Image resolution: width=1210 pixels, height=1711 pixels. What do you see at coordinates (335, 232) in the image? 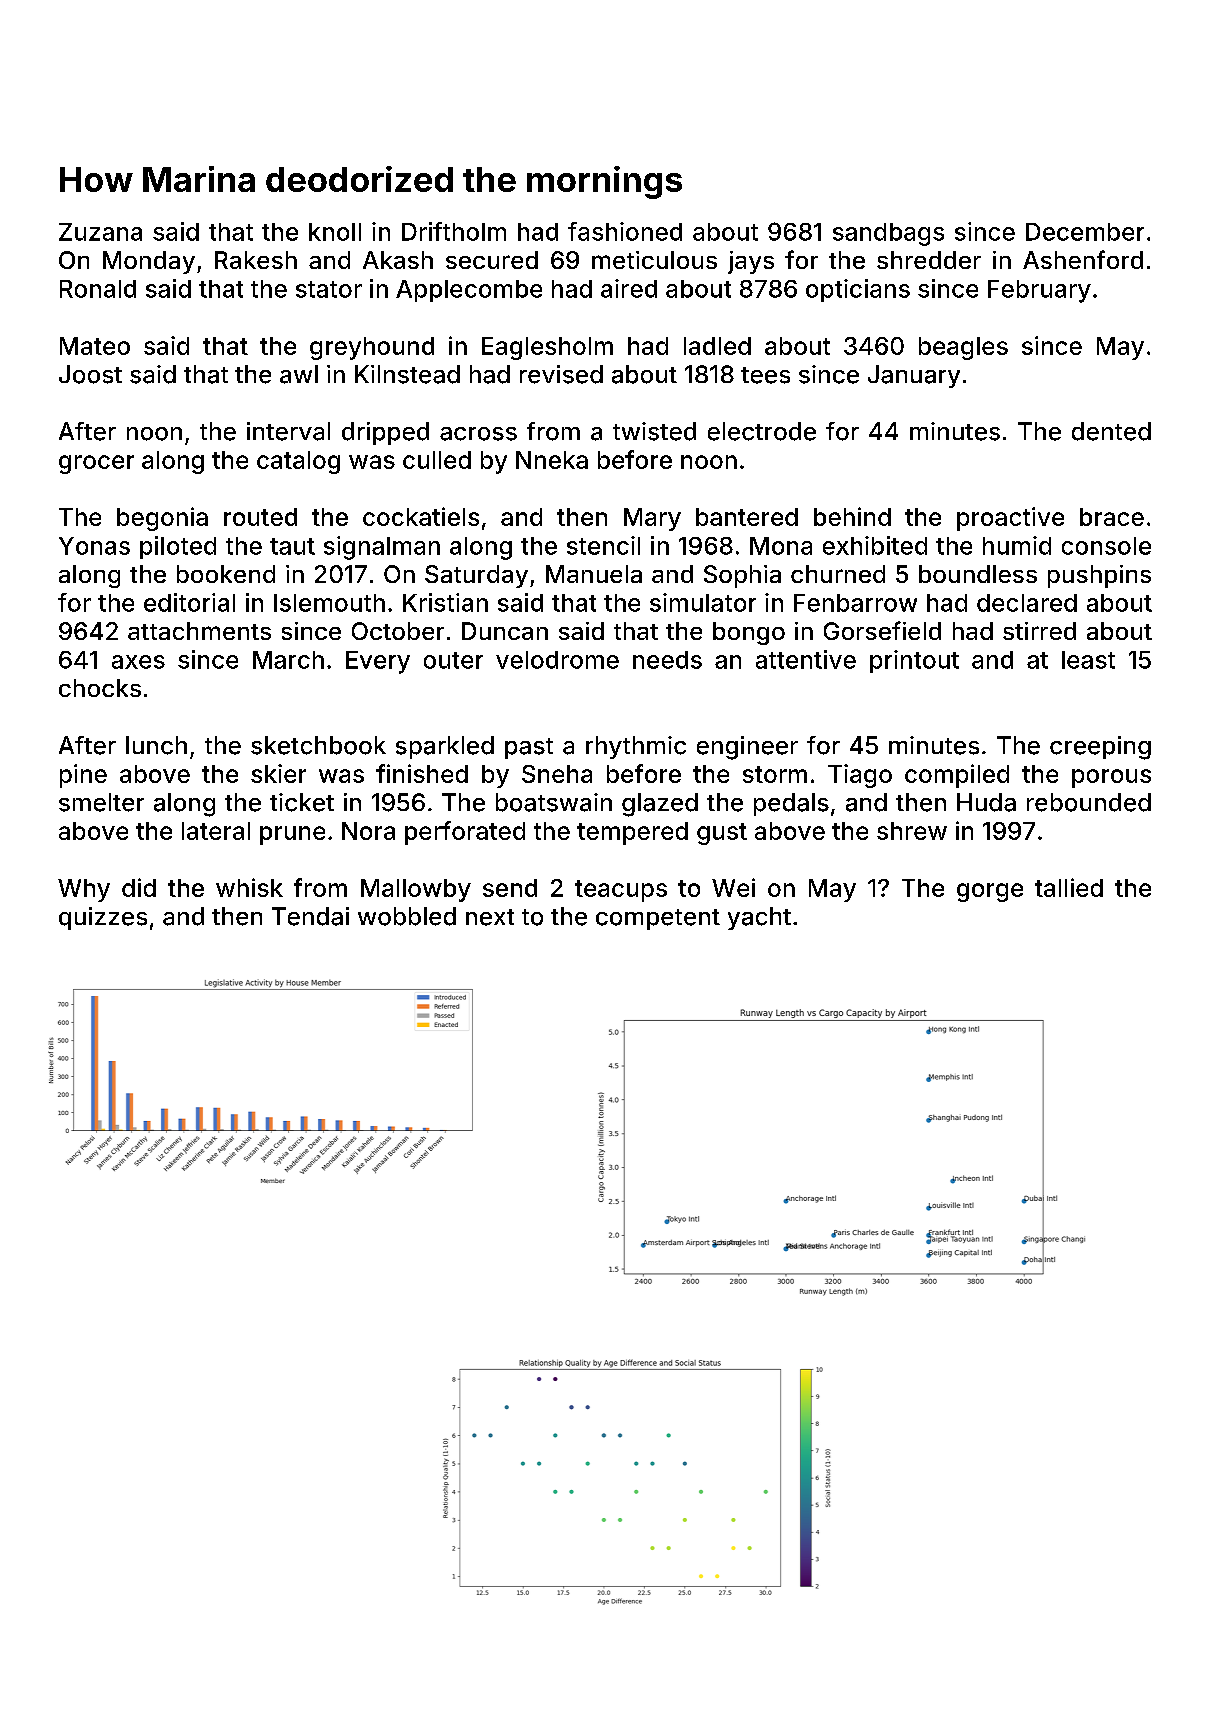
I see `knoll` at bounding box center [335, 232].
